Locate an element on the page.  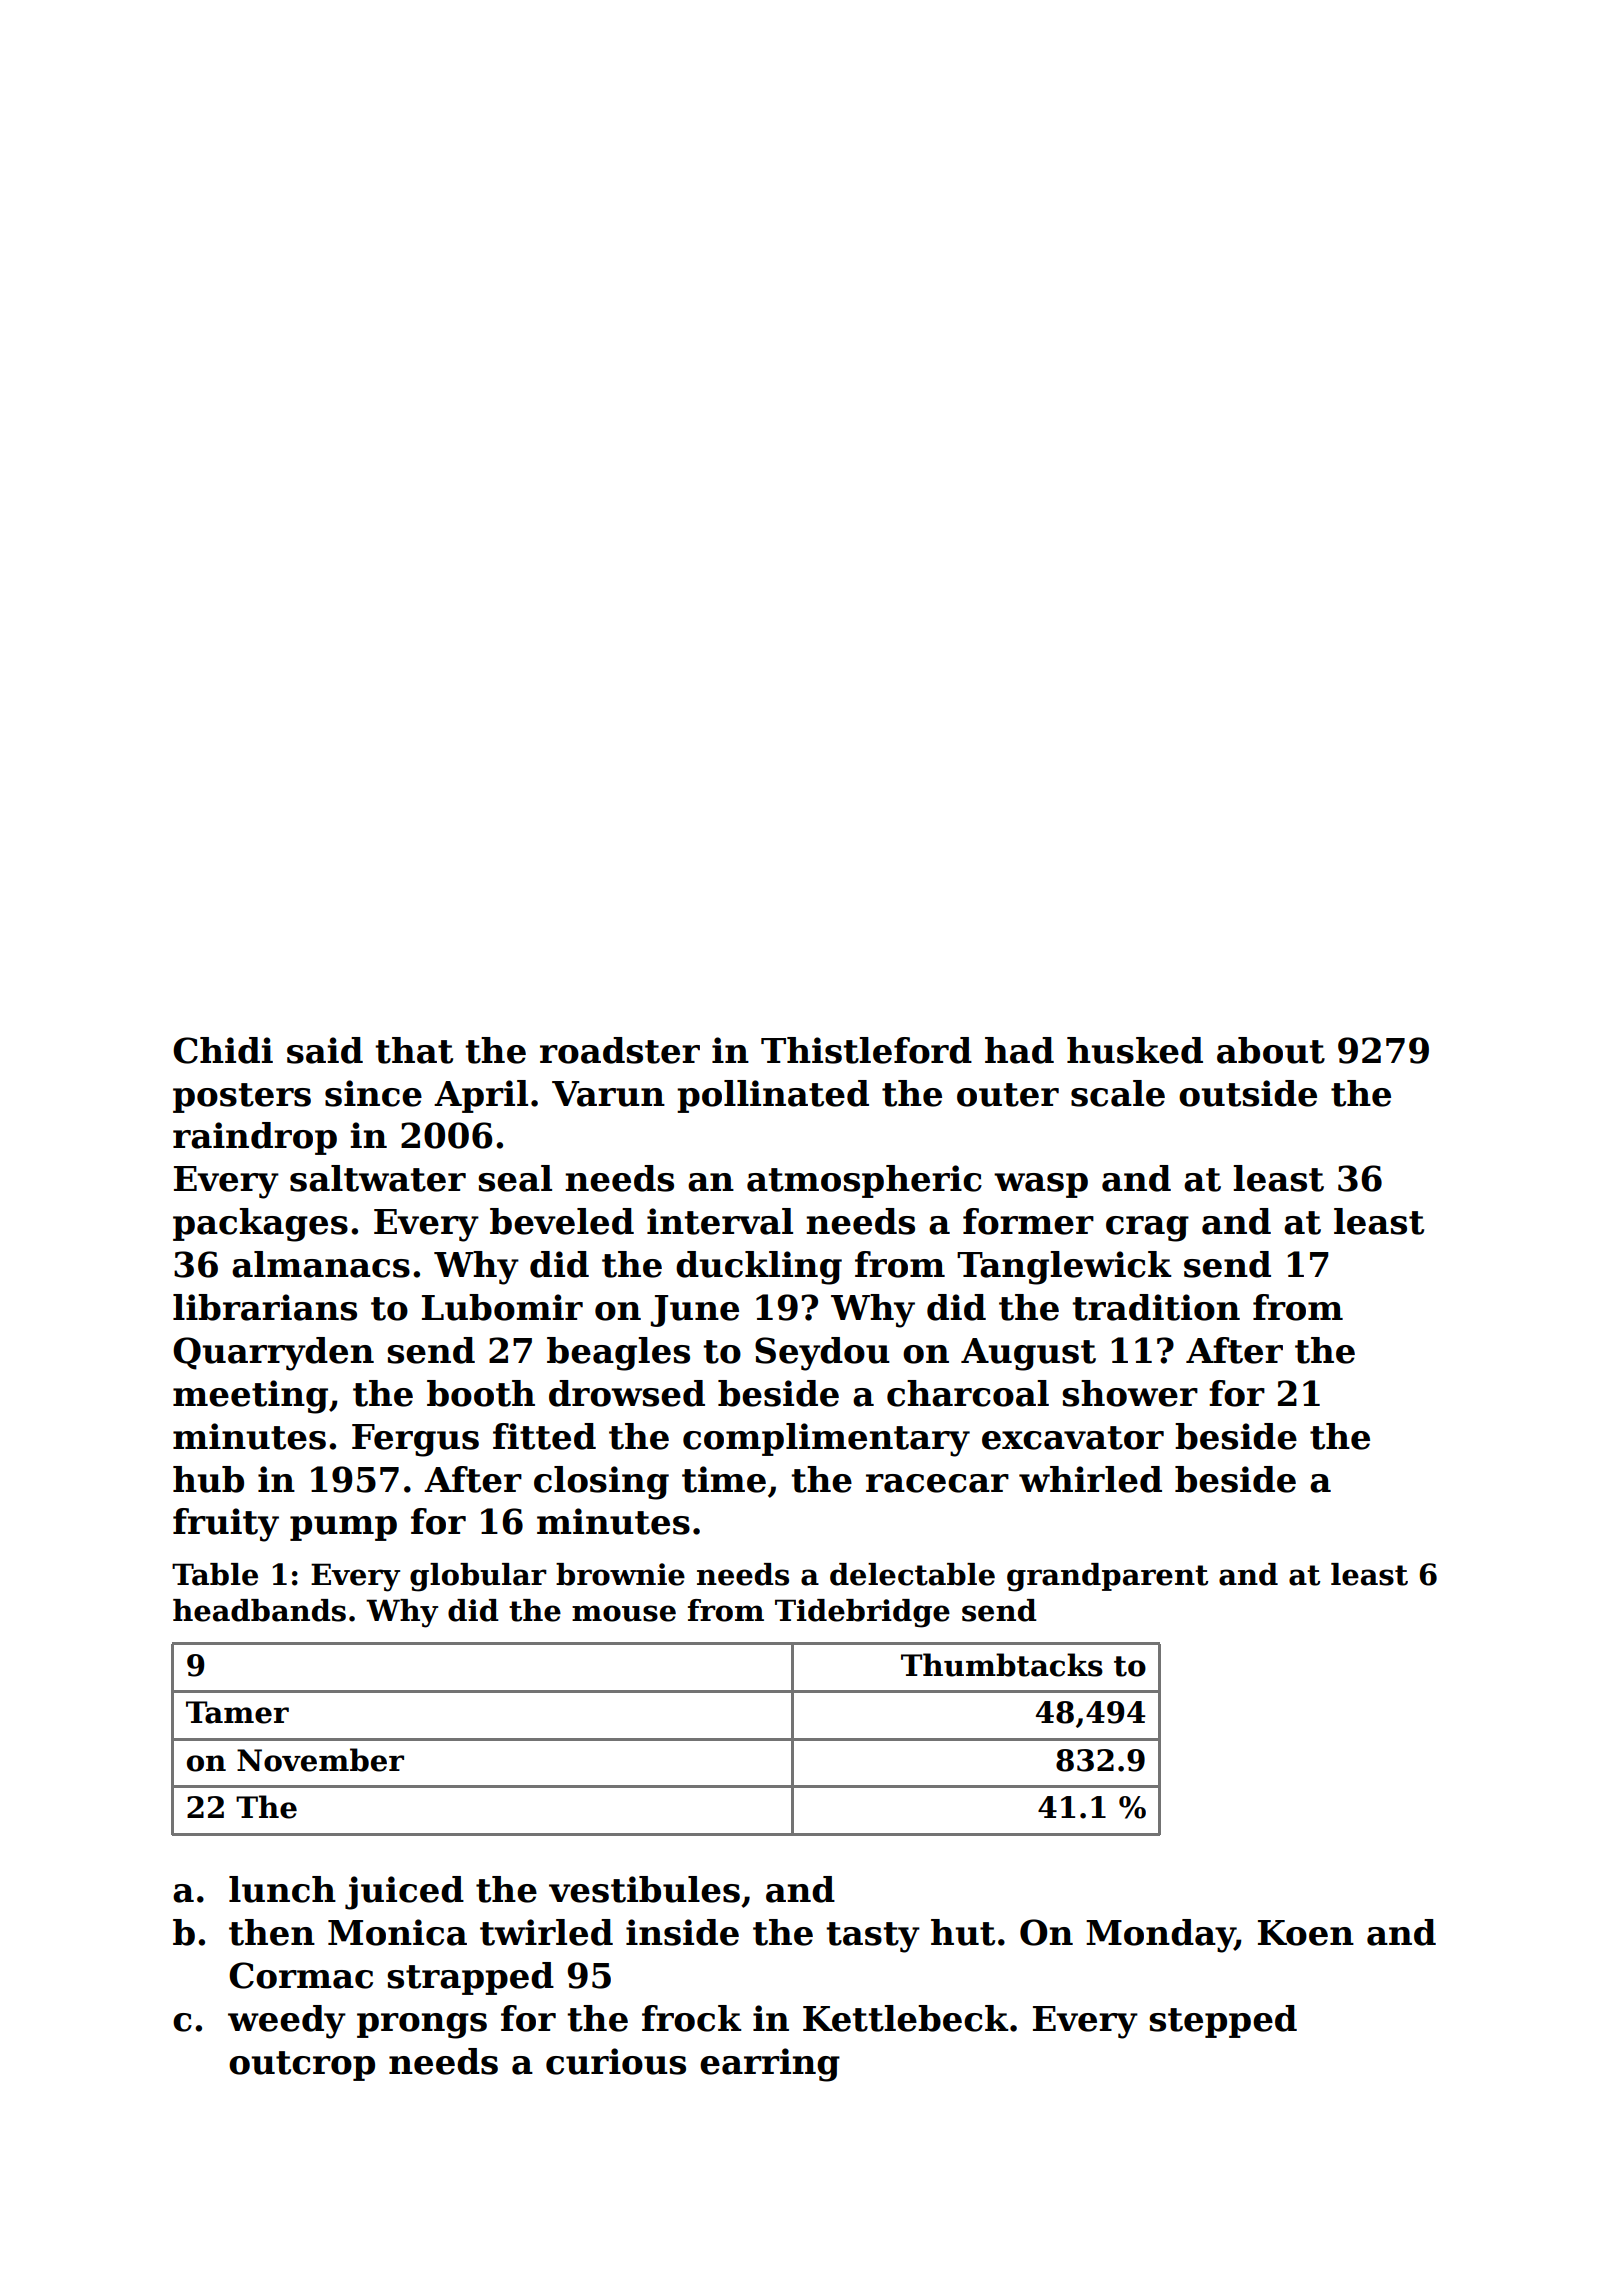
beveled is located at coordinates (562, 1221).
